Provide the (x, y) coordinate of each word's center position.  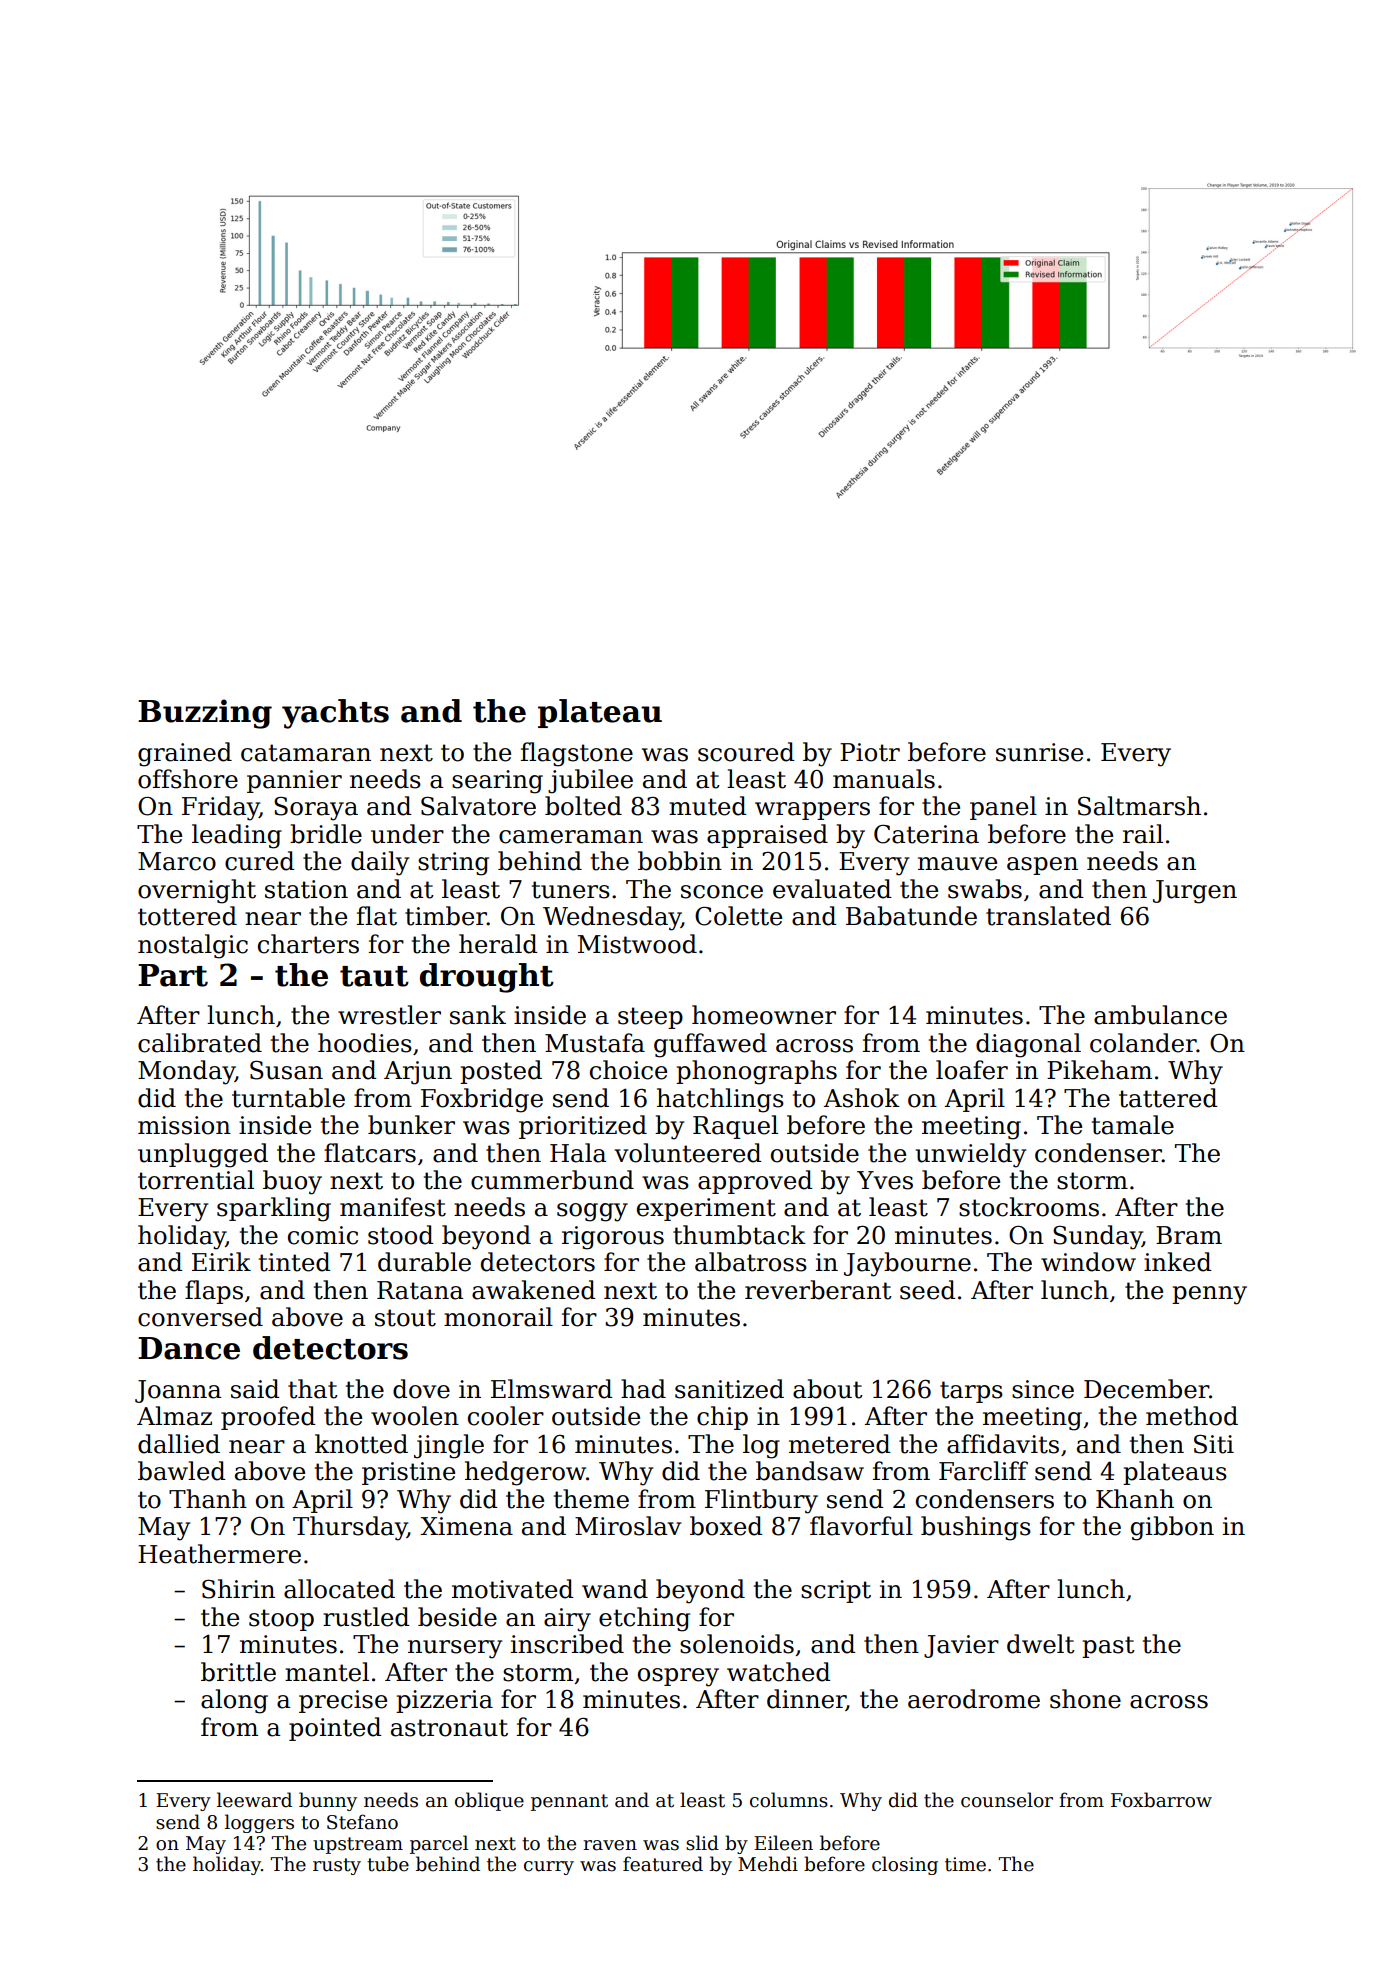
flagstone (577, 754)
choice (628, 1070)
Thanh (208, 1499)
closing (905, 1865)
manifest (393, 1207)
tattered (1168, 1098)
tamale (1133, 1125)
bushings (976, 1528)
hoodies (365, 1043)
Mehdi (768, 1864)
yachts (335, 714)
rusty (337, 1866)
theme (591, 1499)
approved (755, 1182)
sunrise (1039, 752)
